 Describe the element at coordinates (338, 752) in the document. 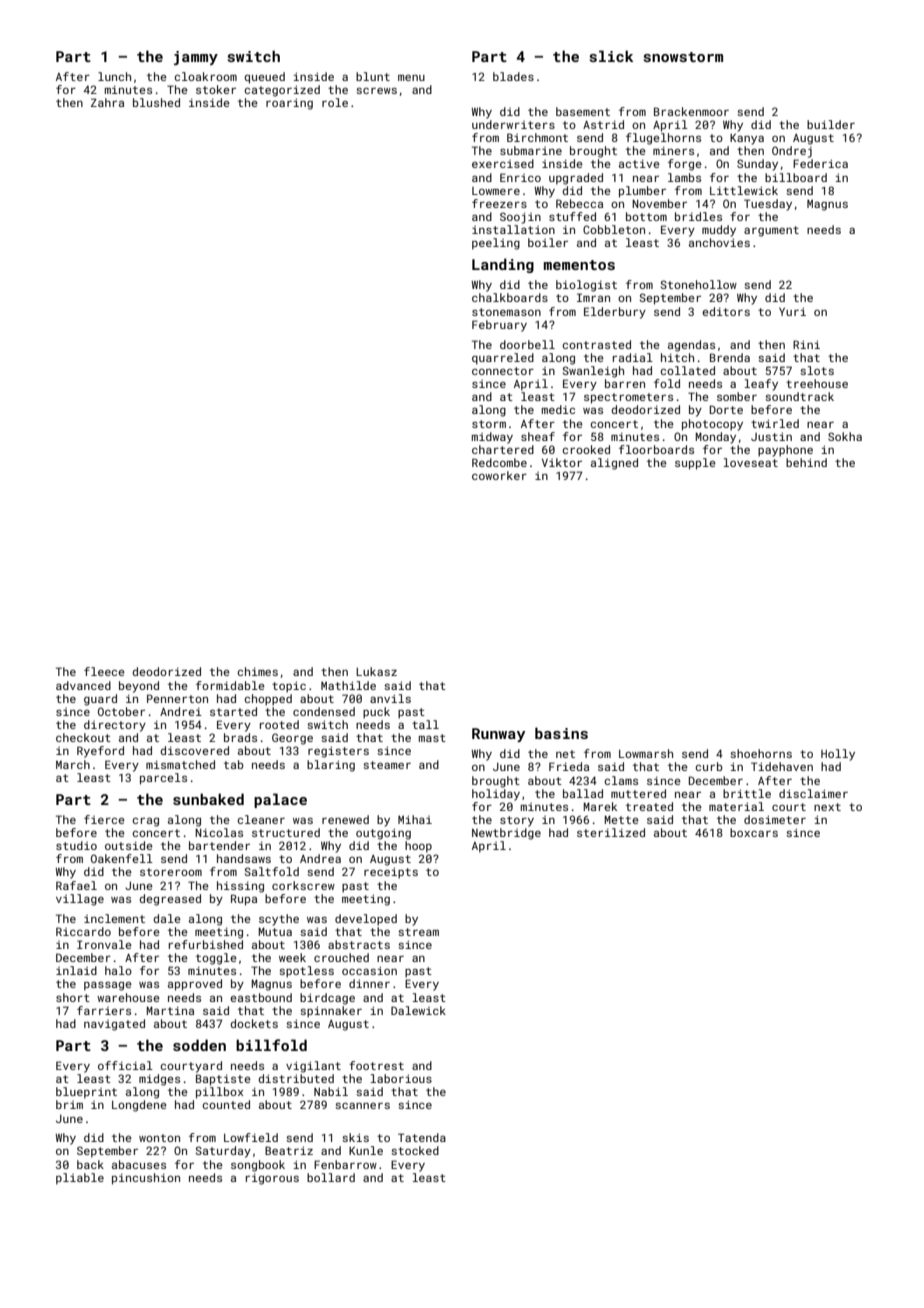

I see `registers` at that location.
